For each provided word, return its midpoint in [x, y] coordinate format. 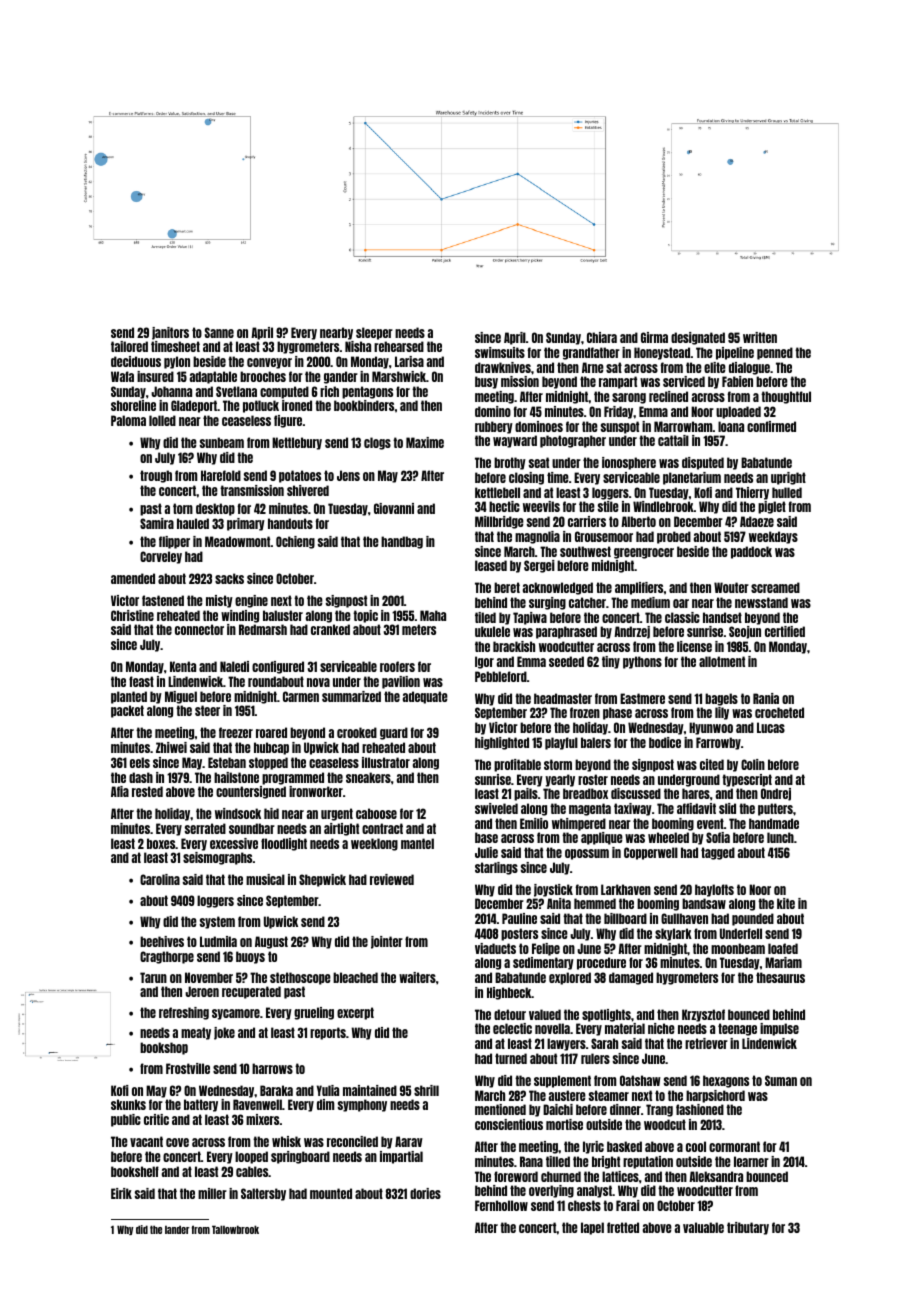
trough [156, 476]
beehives [162, 941]
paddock [751, 552]
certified [785, 631]
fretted [623, 1227]
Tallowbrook [235, 1229]
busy [486, 382]
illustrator [386, 762]
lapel [592, 1228]
